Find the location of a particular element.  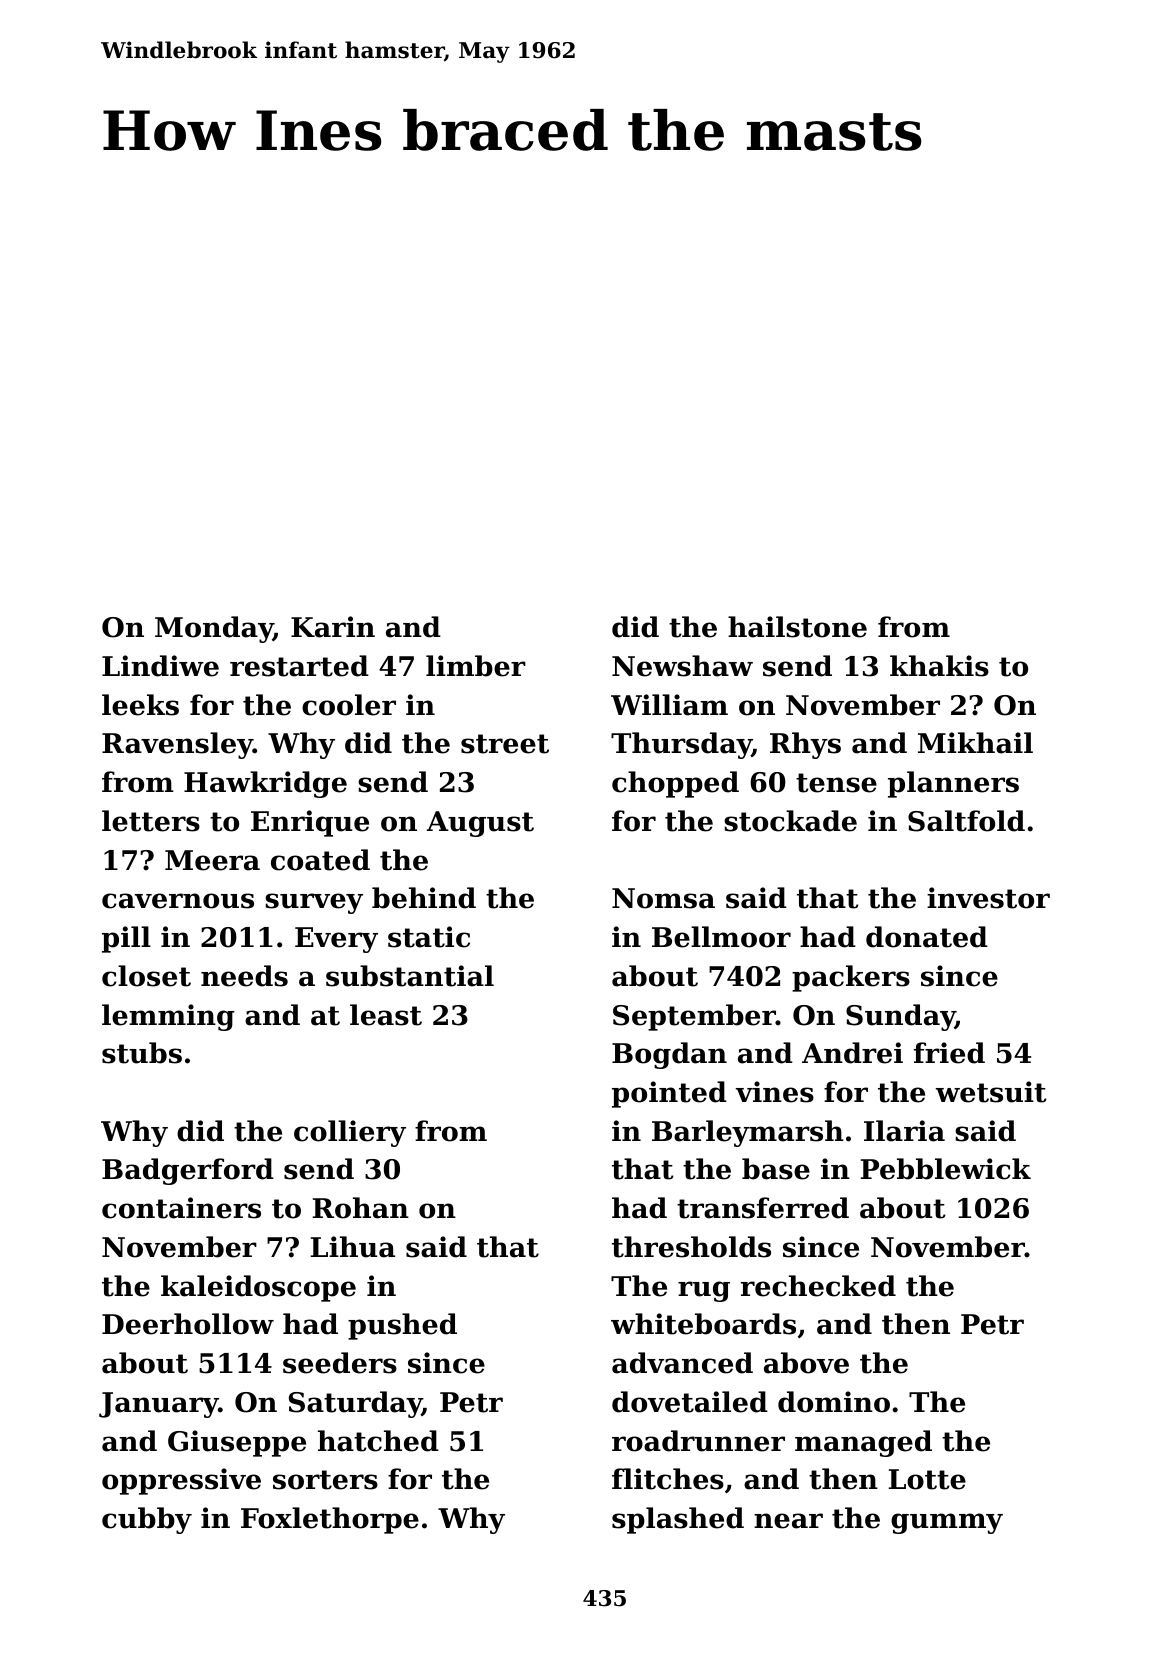

Rhys is located at coordinates (805, 745).
